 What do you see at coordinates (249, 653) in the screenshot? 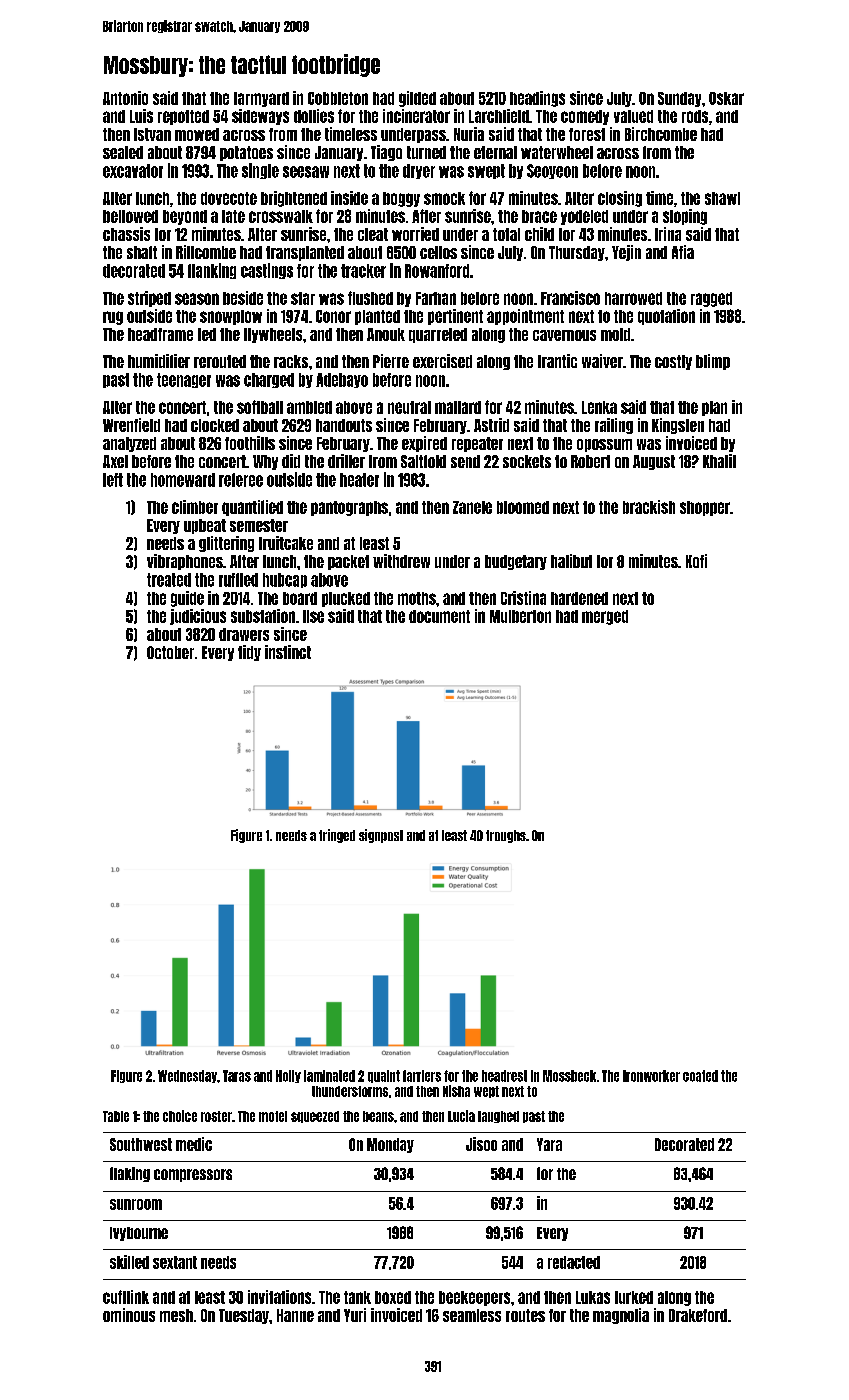
I see `tidy` at bounding box center [249, 653].
